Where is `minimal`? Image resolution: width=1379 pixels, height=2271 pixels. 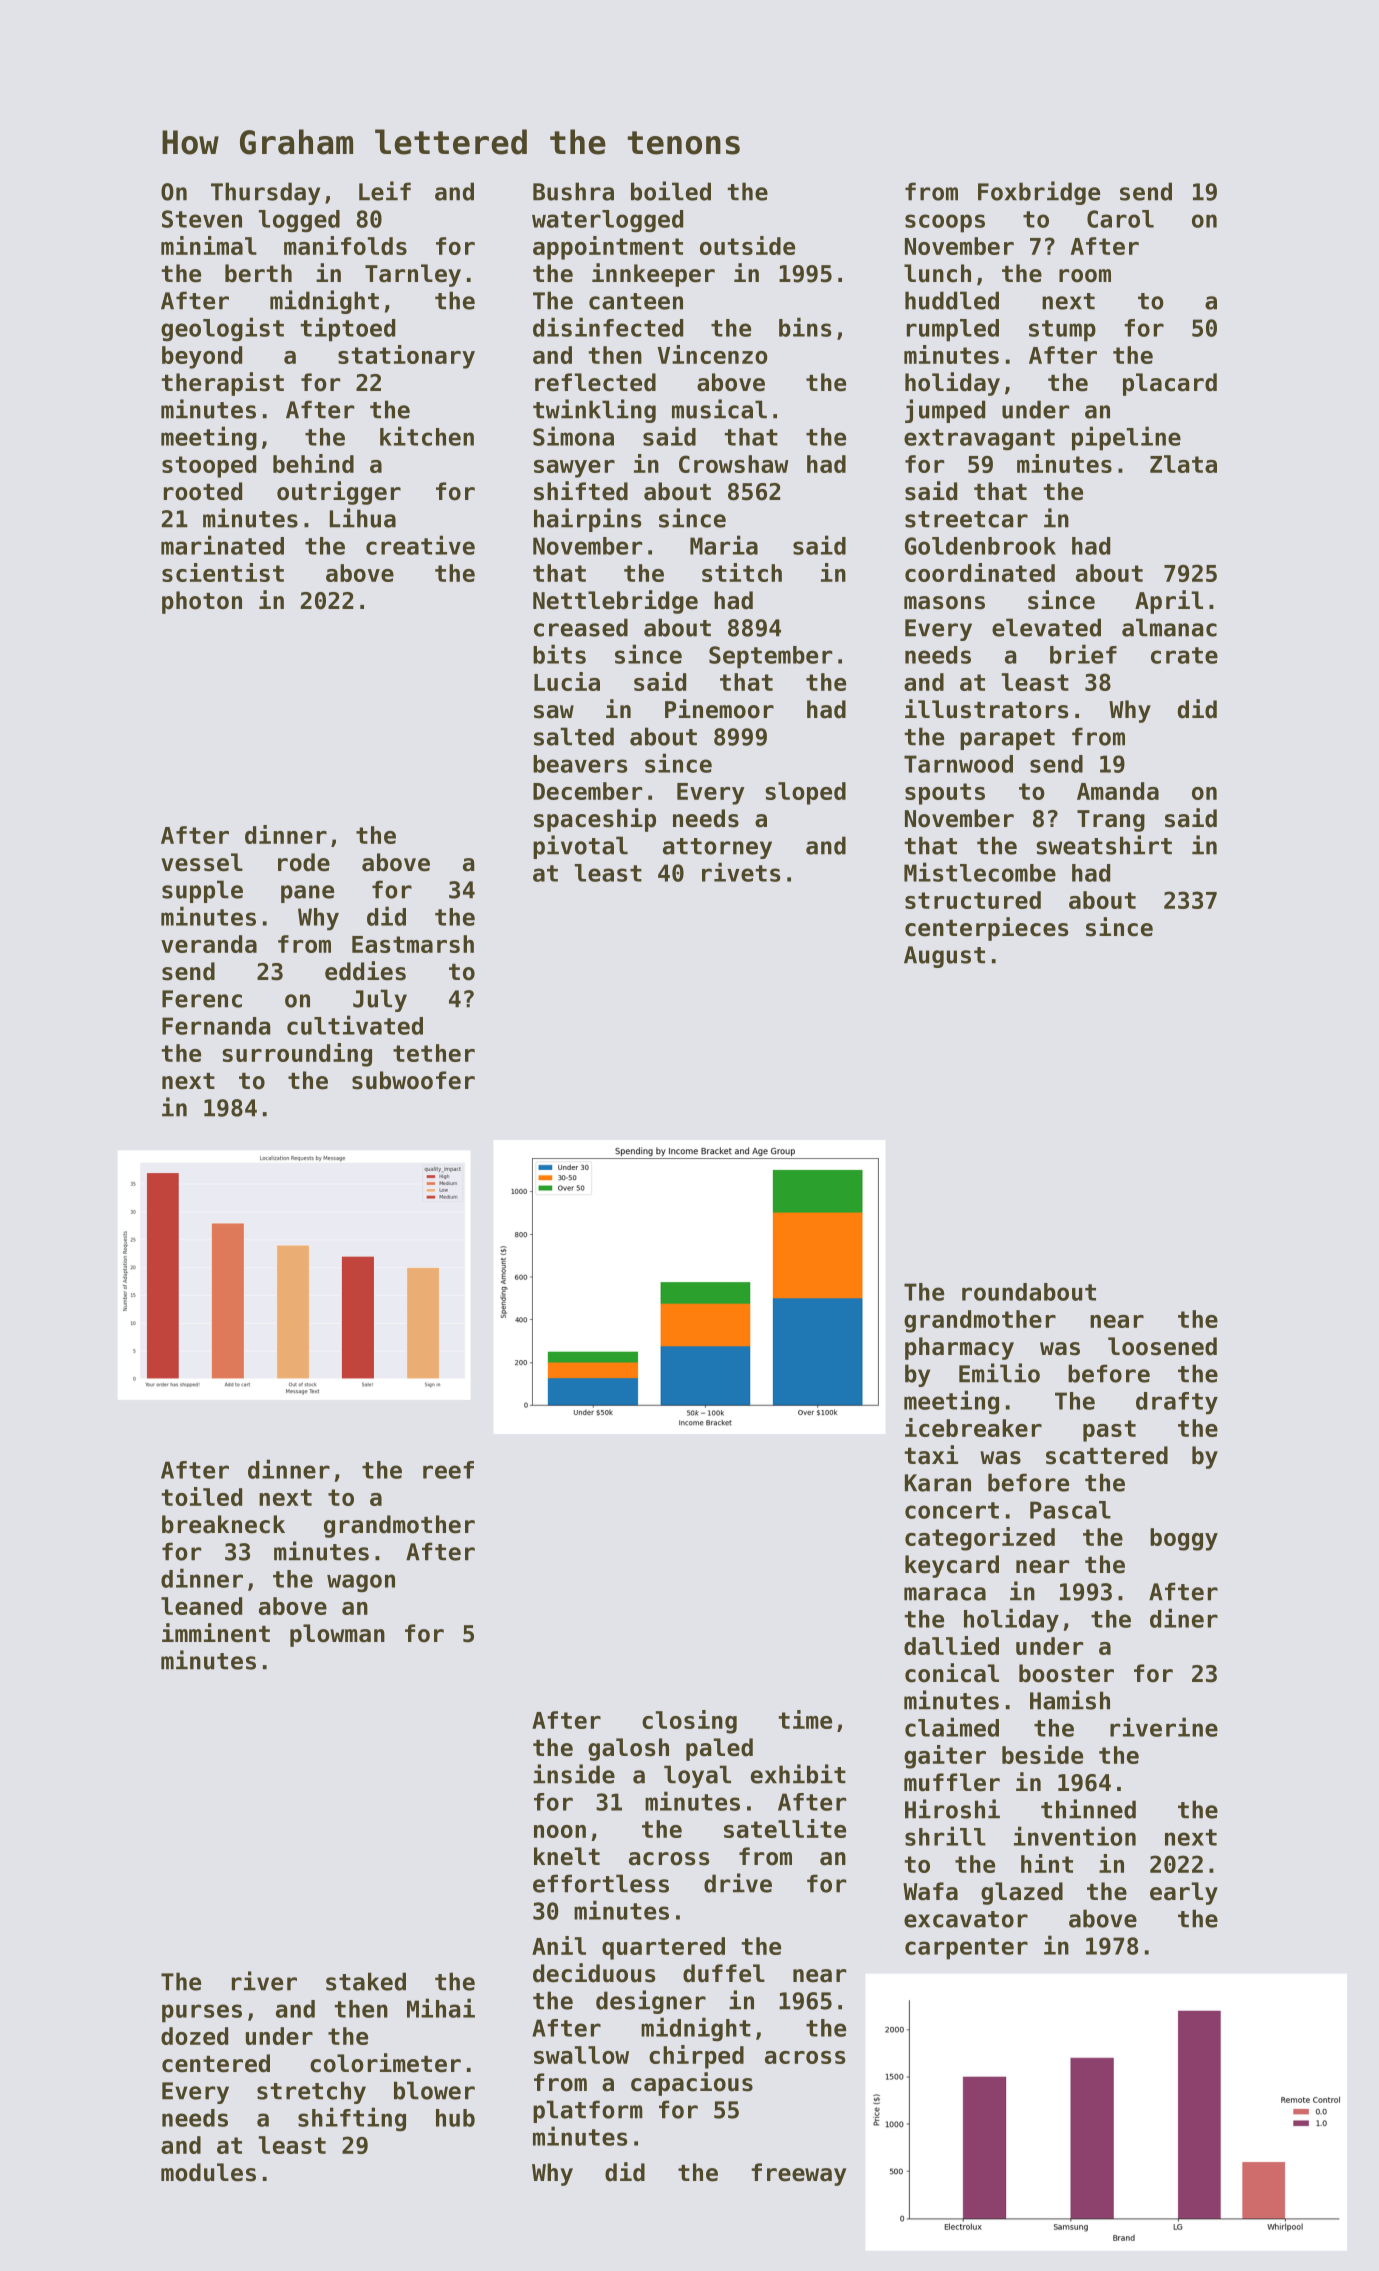
minimal is located at coordinates (209, 245).
